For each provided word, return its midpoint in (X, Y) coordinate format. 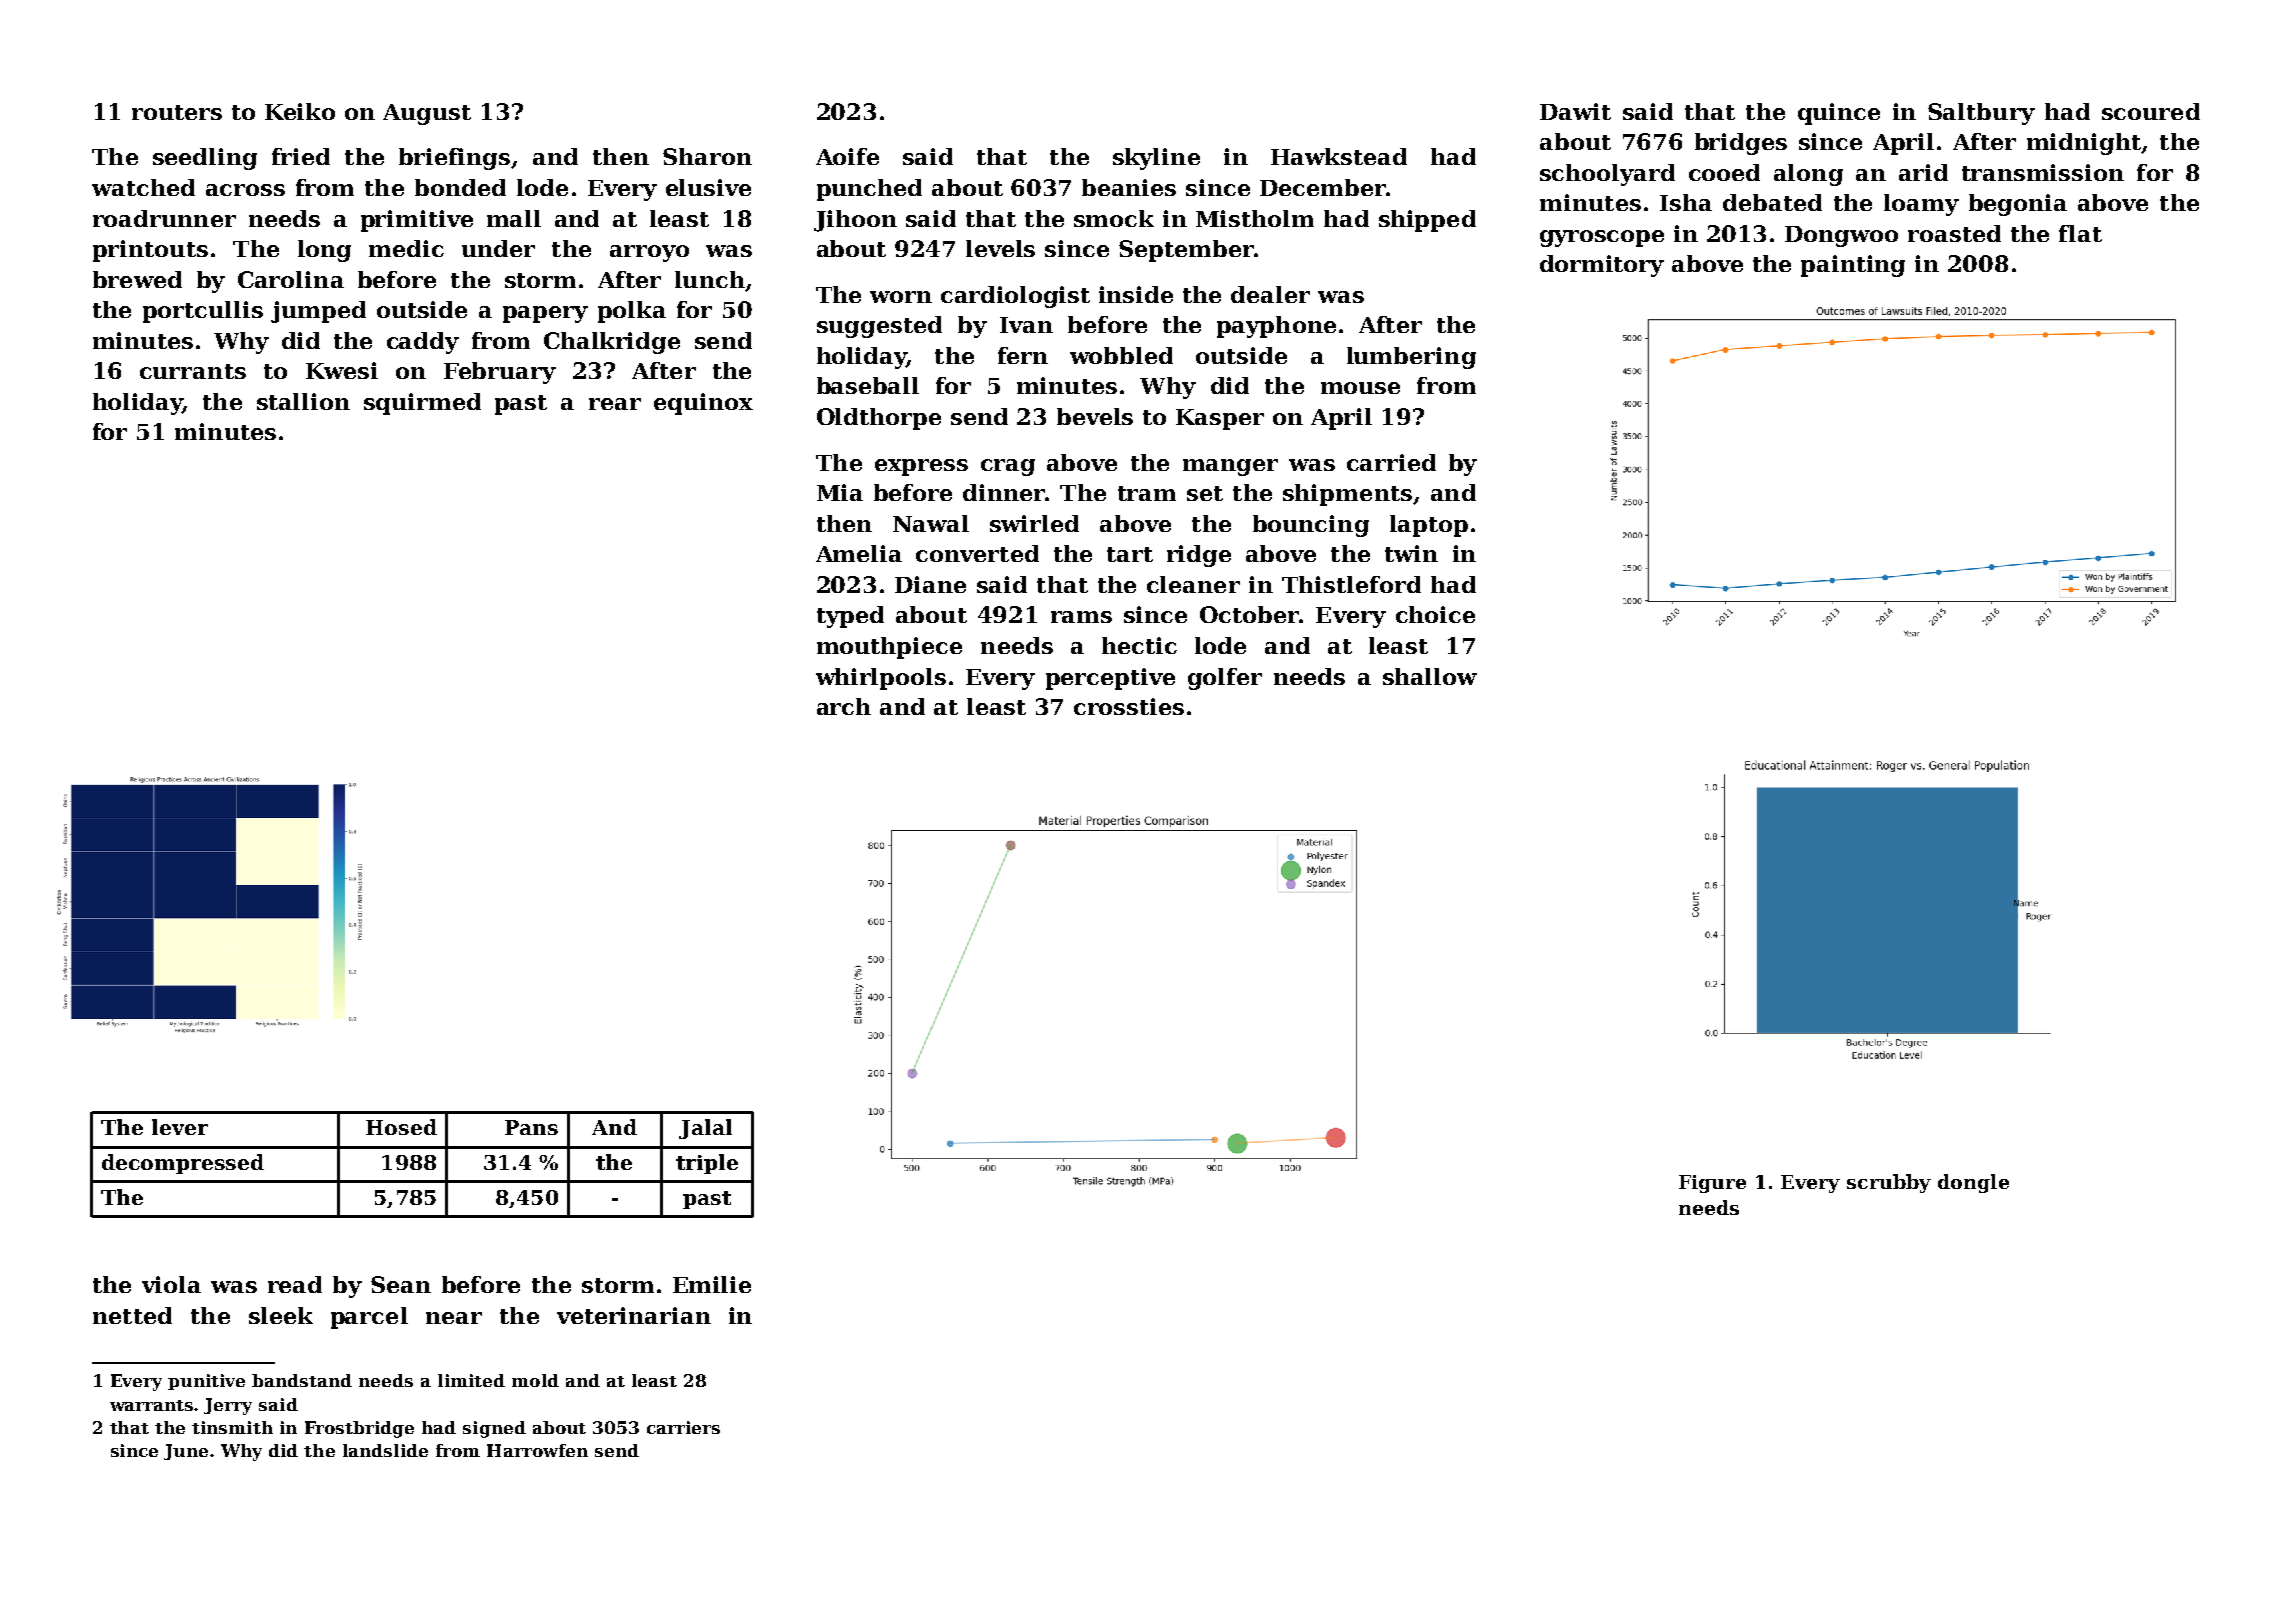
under (498, 248)
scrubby (1889, 1183)
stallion (303, 401)
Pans (531, 1127)
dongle (1973, 1183)
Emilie (712, 1284)
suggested (879, 327)
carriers (683, 1427)
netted (132, 1315)
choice (1435, 614)
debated (1772, 202)
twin (1411, 553)
